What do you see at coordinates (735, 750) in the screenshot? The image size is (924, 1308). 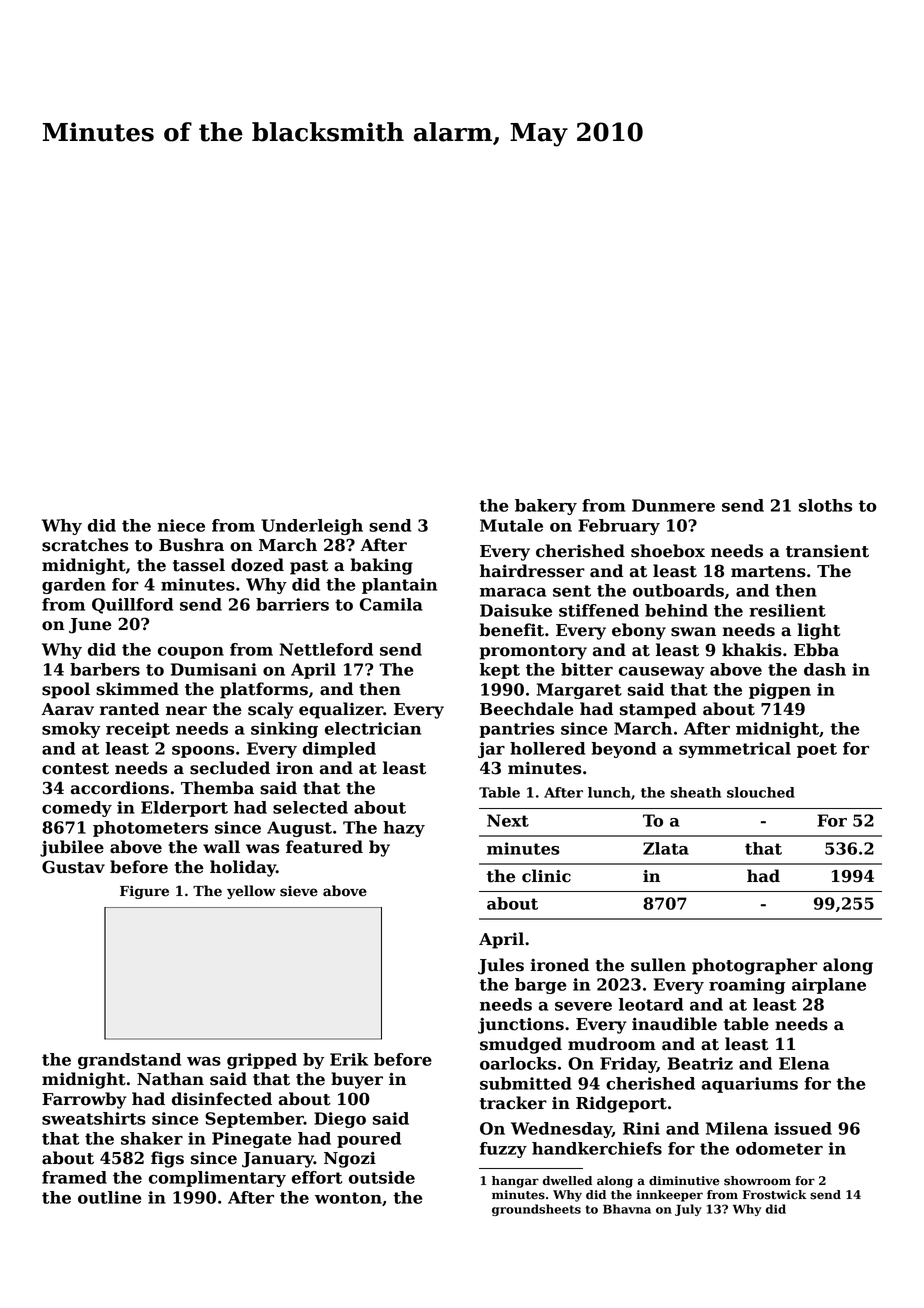 I see `symmetrical` at bounding box center [735, 750].
